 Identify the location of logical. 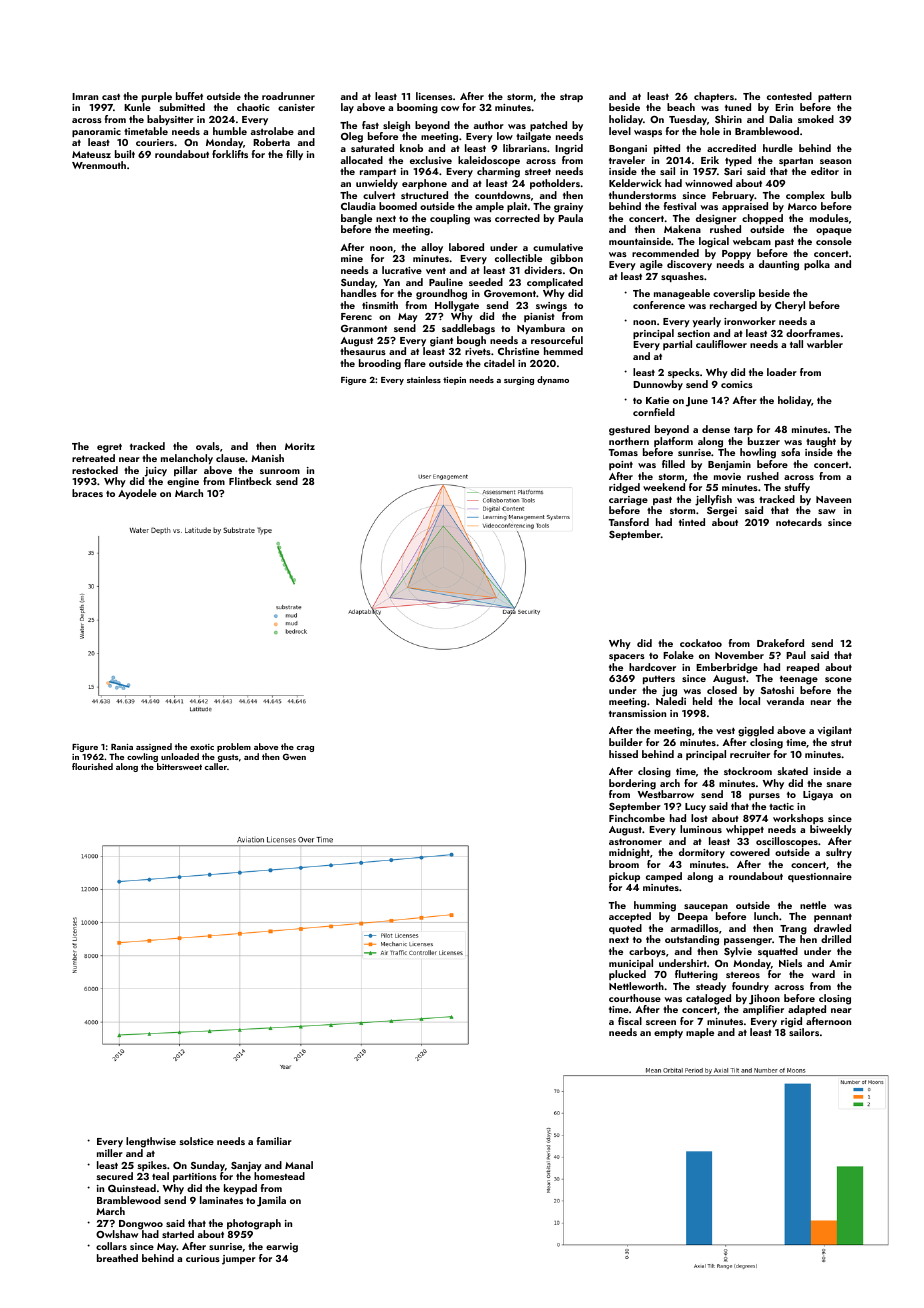
(714, 242).
